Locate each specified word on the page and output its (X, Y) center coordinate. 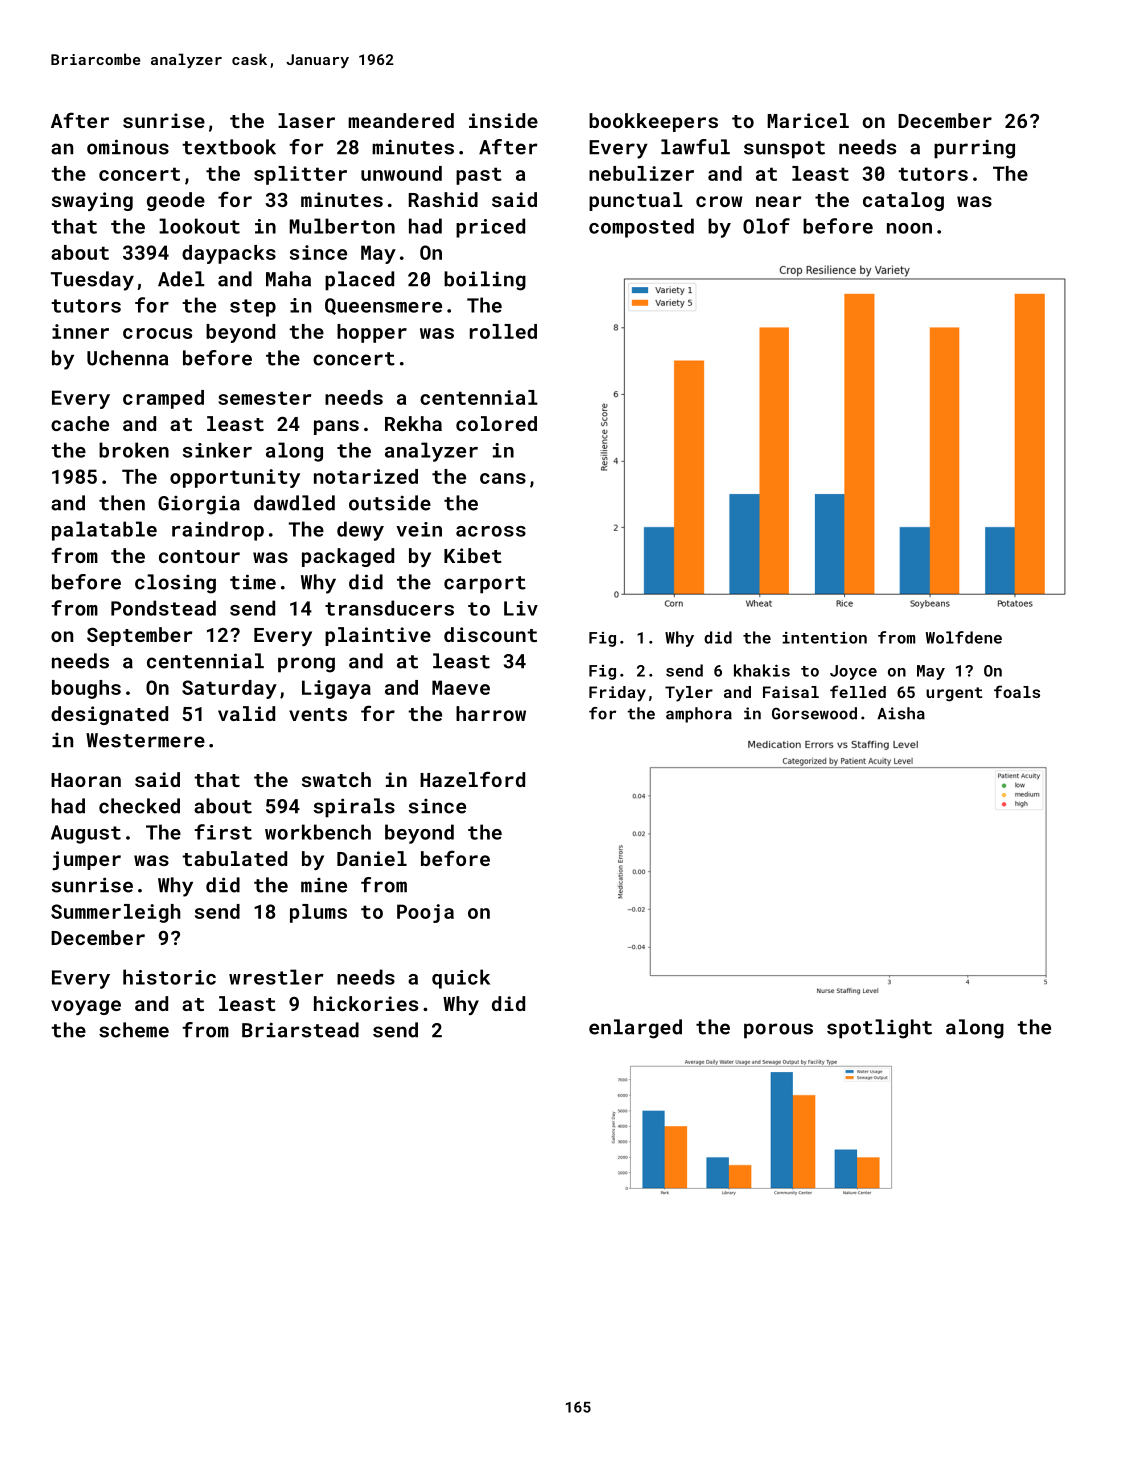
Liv (521, 608)
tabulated (234, 858)
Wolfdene (964, 637)
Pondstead (163, 608)
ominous (128, 147)
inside (503, 120)
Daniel (372, 858)
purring (974, 149)
